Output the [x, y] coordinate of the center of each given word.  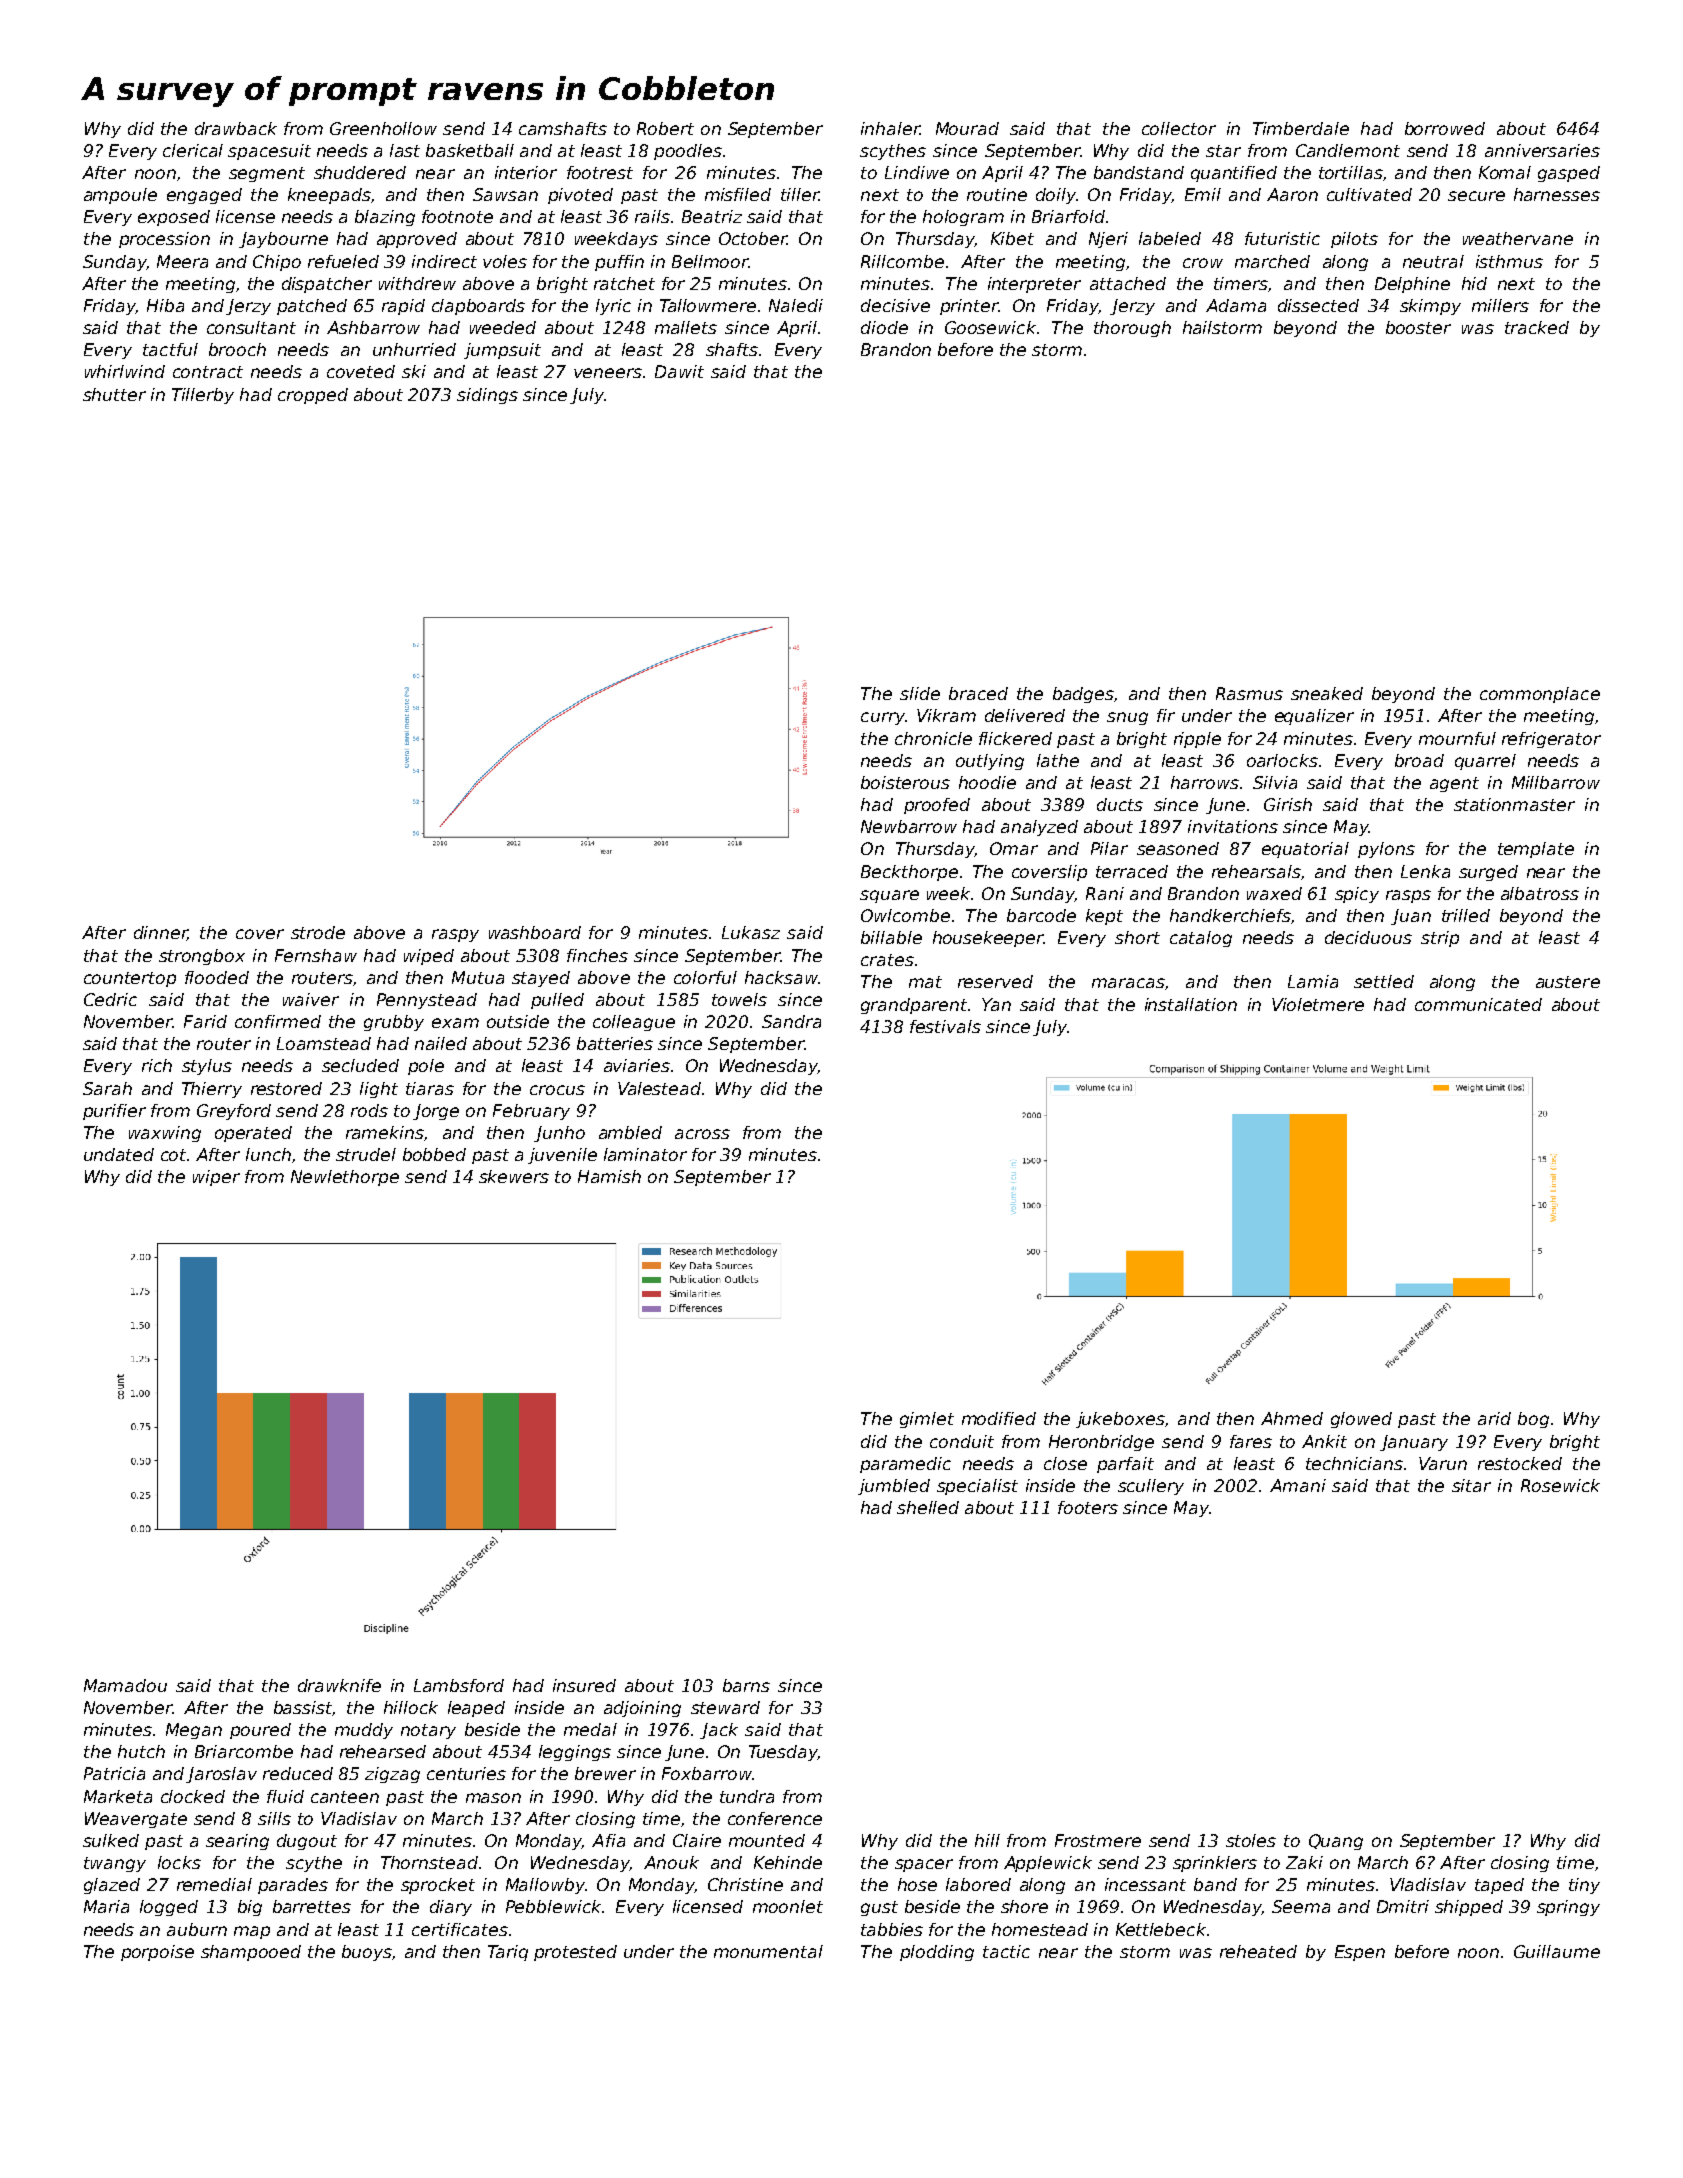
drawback [236, 128]
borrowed [1445, 128]
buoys [367, 1953]
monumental [768, 1951]
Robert [665, 128]
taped [1499, 1886]
